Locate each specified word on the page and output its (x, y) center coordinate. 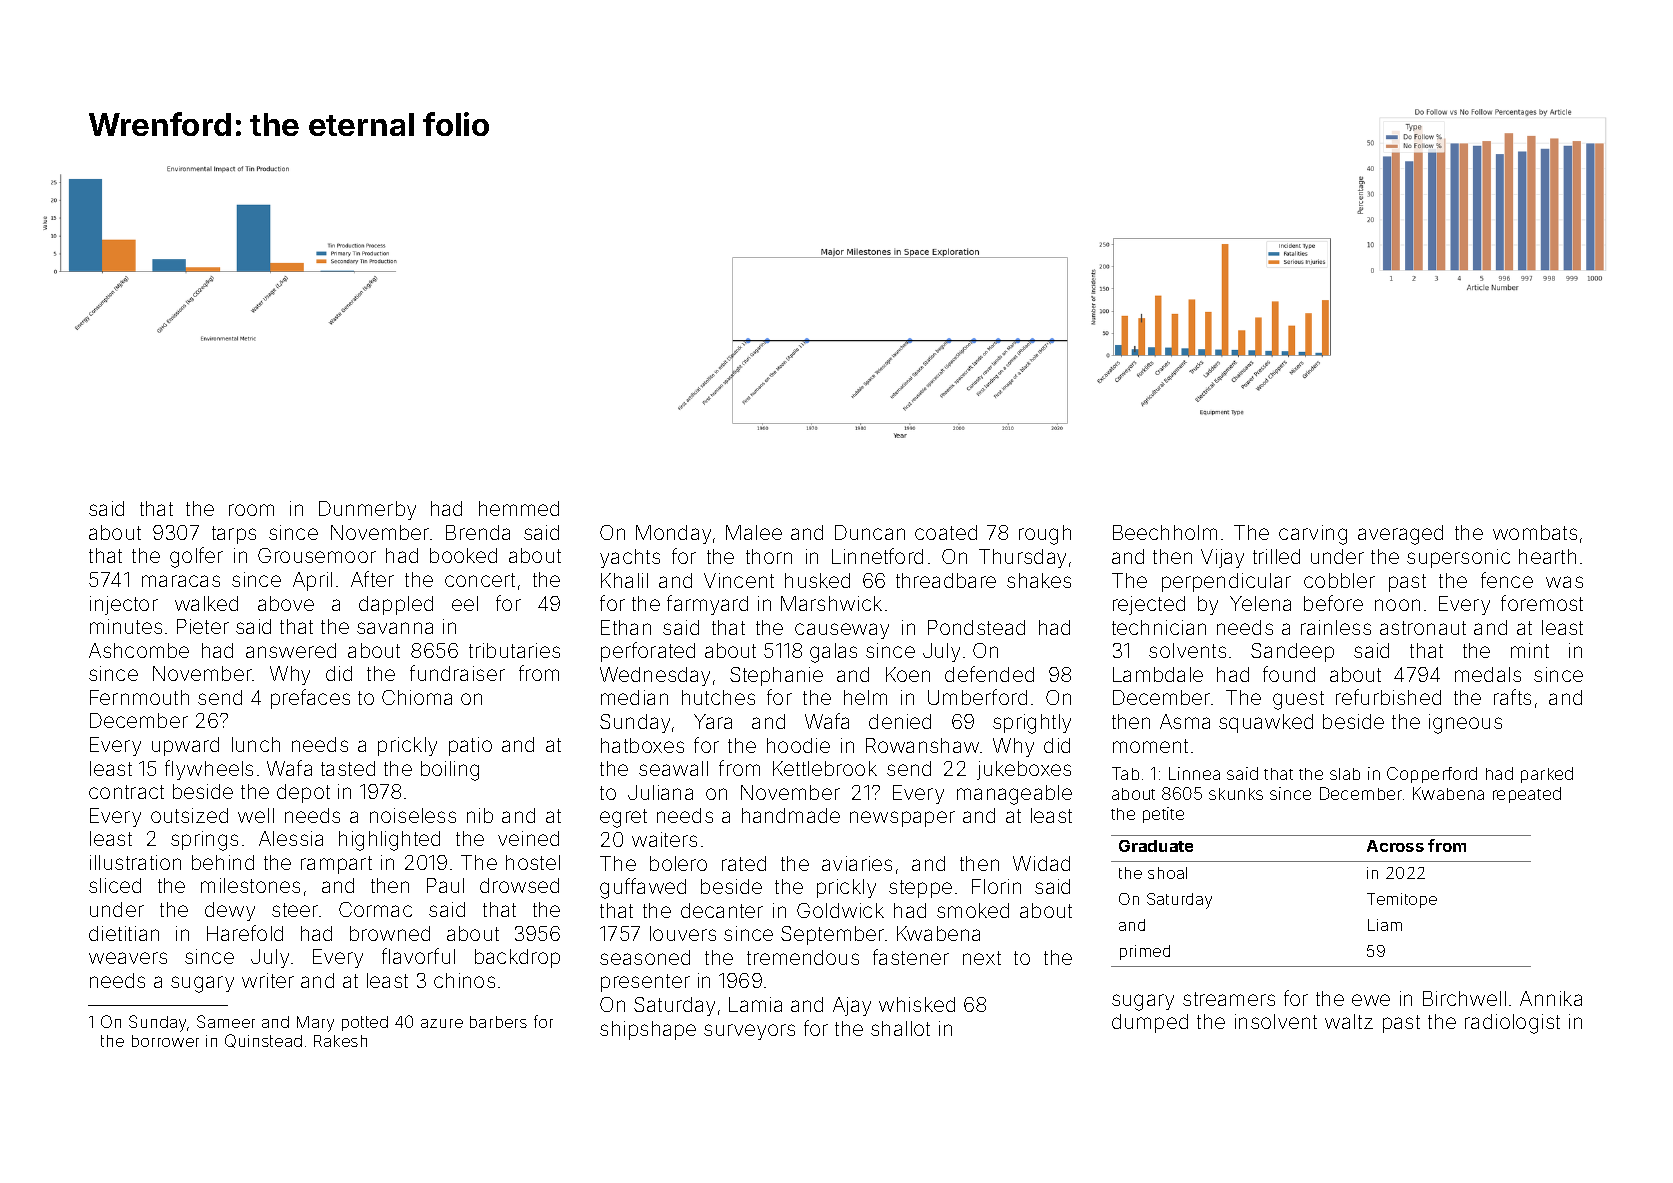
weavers (128, 958)
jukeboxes (1024, 770)
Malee (754, 532)
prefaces (310, 699)
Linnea (1194, 773)
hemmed (519, 508)
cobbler (1339, 580)
